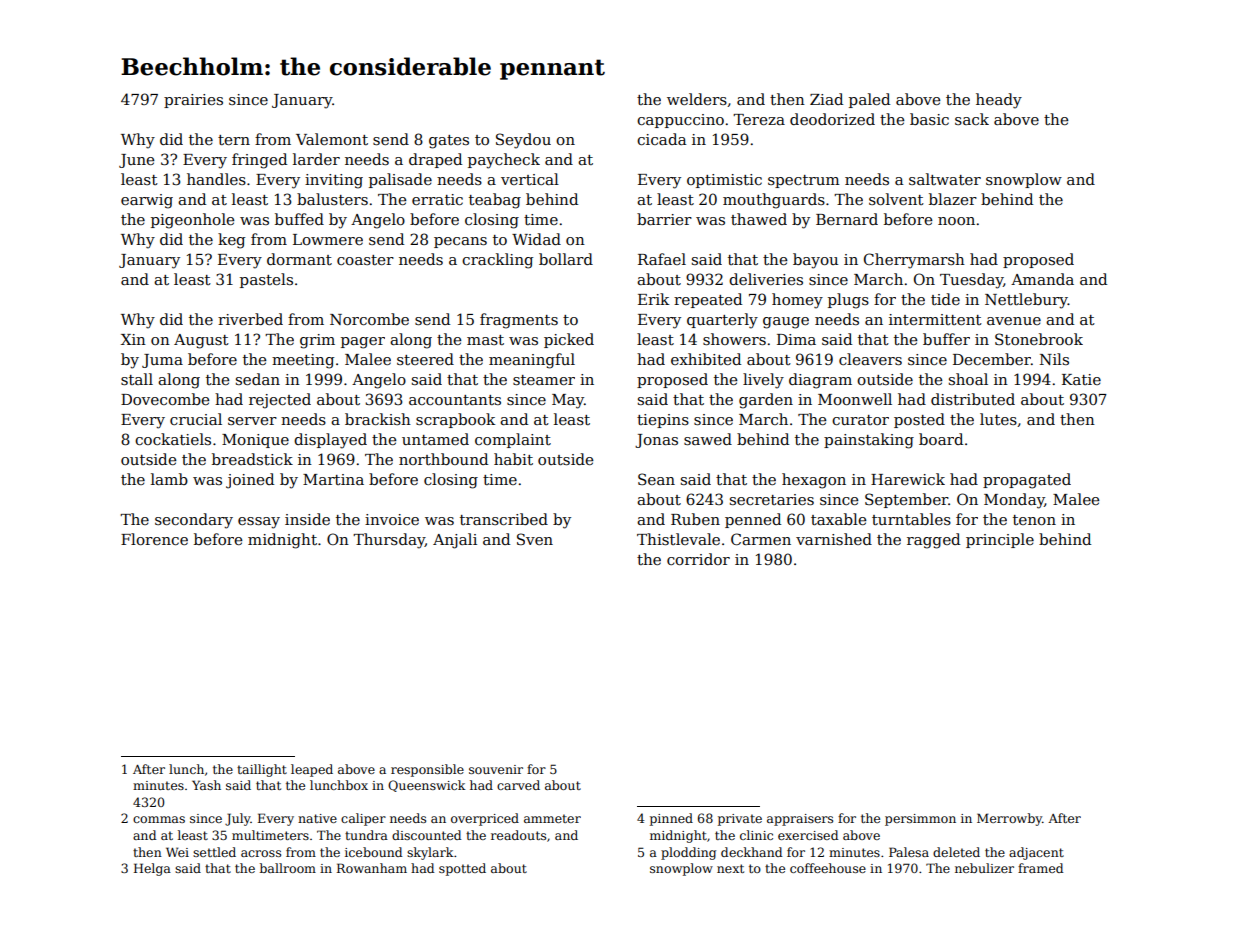 The image size is (1233, 952). I want to click on fringed, so click(259, 161).
